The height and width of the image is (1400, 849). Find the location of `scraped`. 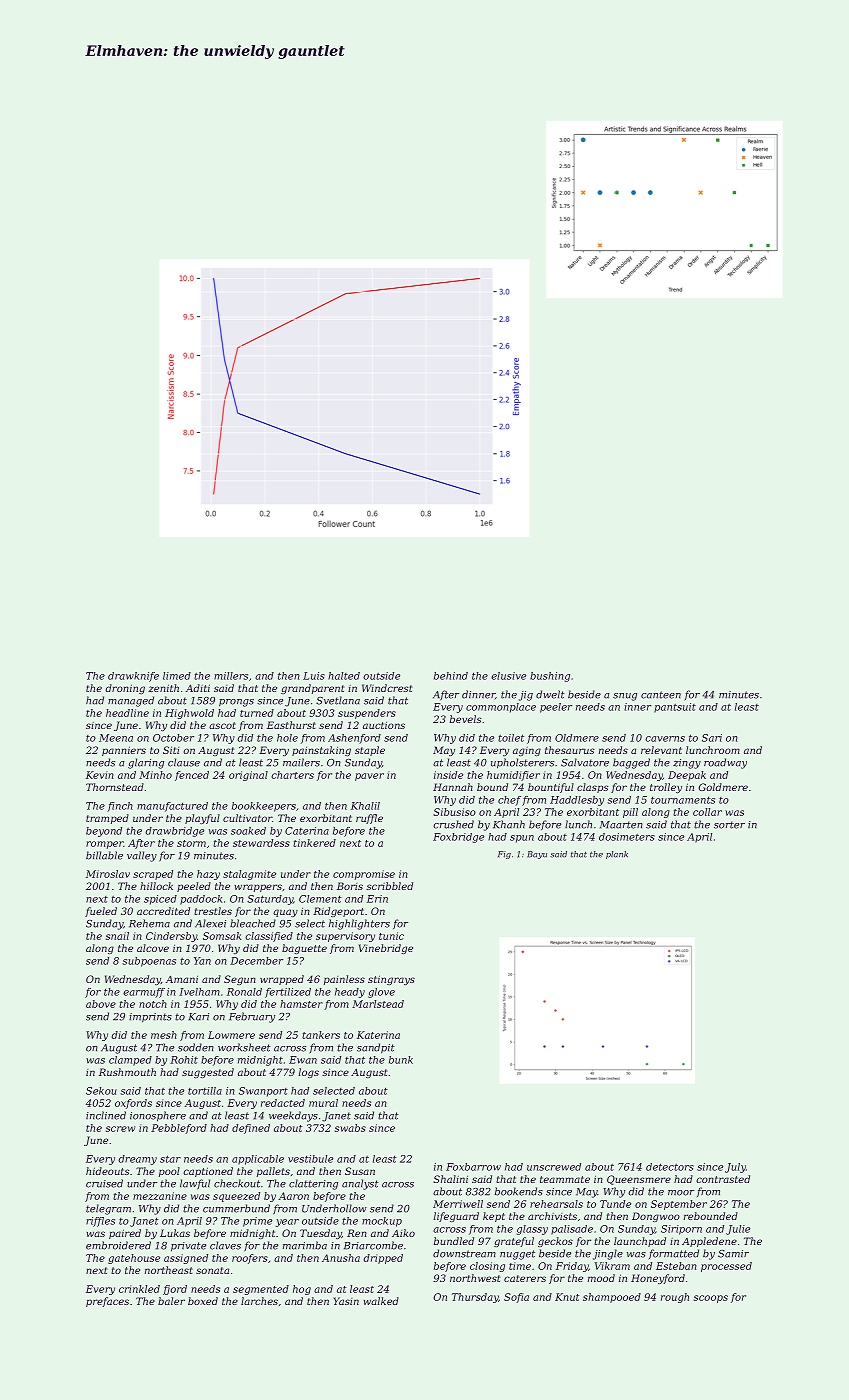

scraped is located at coordinates (153, 875).
